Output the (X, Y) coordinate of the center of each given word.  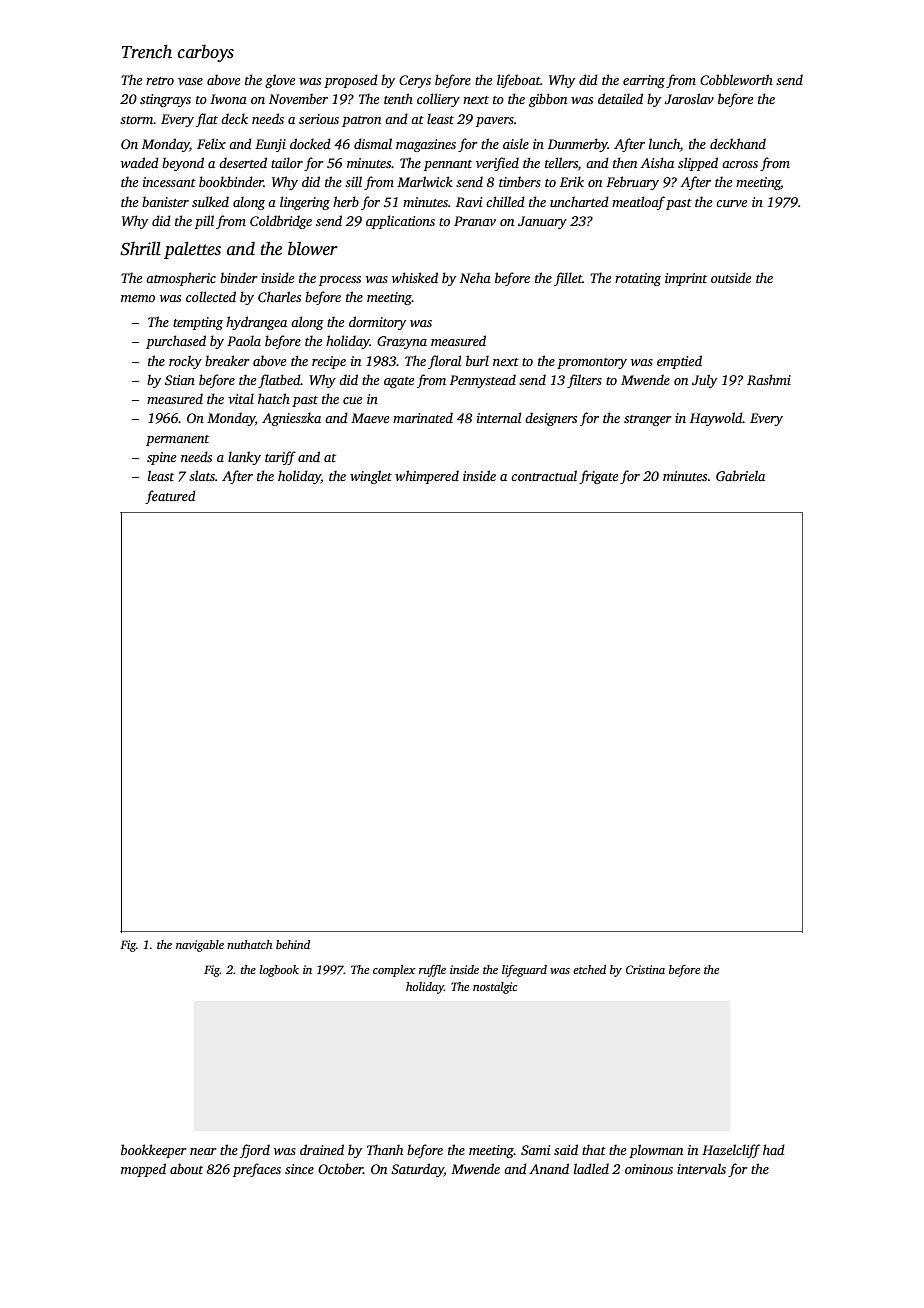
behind (293, 944)
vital (241, 398)
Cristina (645, 969)
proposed (351, 81)
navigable (200, 946)
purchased (176, 342)
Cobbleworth (736, 79)
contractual (544, 475)
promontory (592, 363)
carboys (206, 53)
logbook (279, 971)
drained (322, 1149)
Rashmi (769, 379)
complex (394, 971)
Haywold (716, 419)
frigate (598, 477)
